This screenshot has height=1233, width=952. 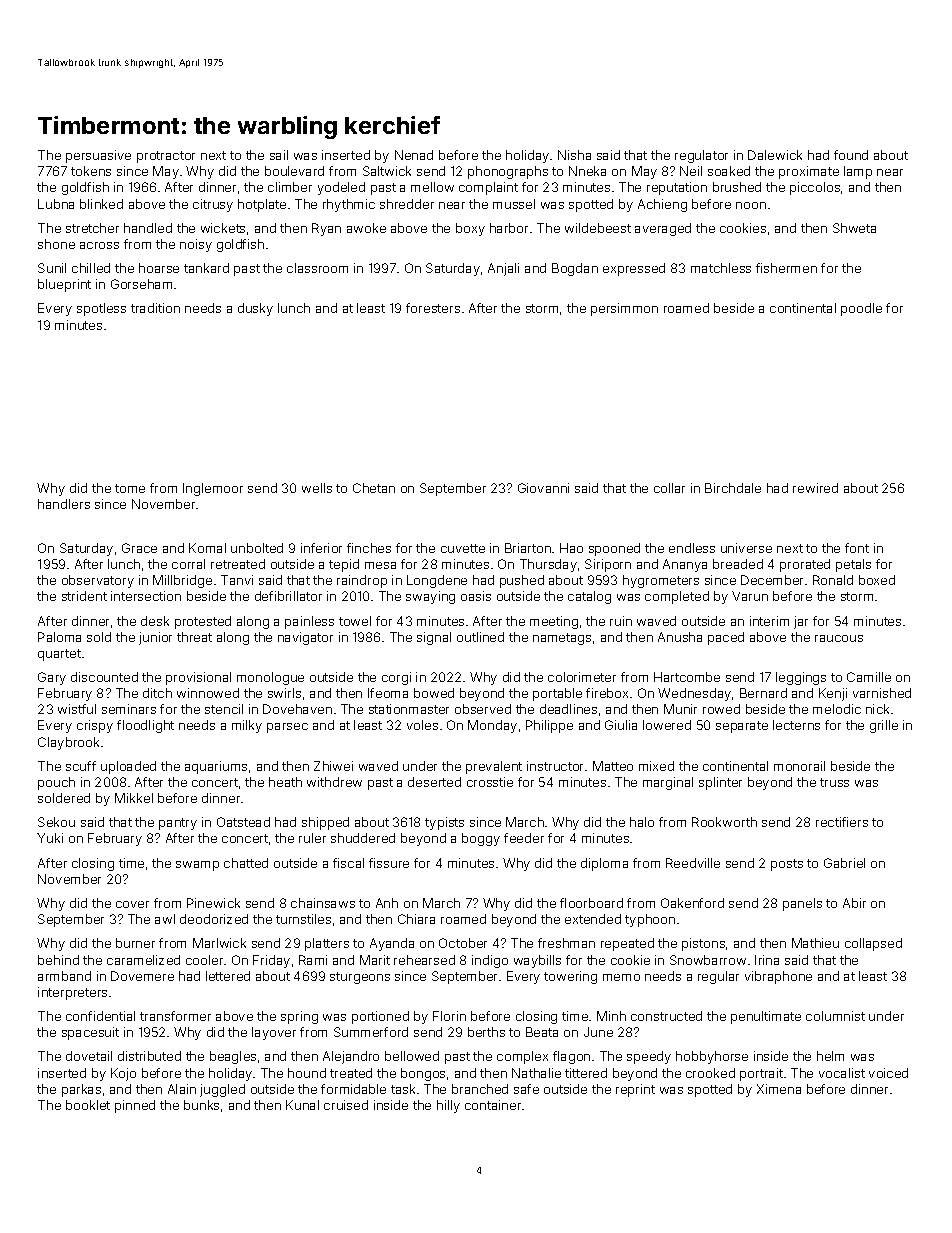 I want to click on boggy, so click(x=481, y=839).
